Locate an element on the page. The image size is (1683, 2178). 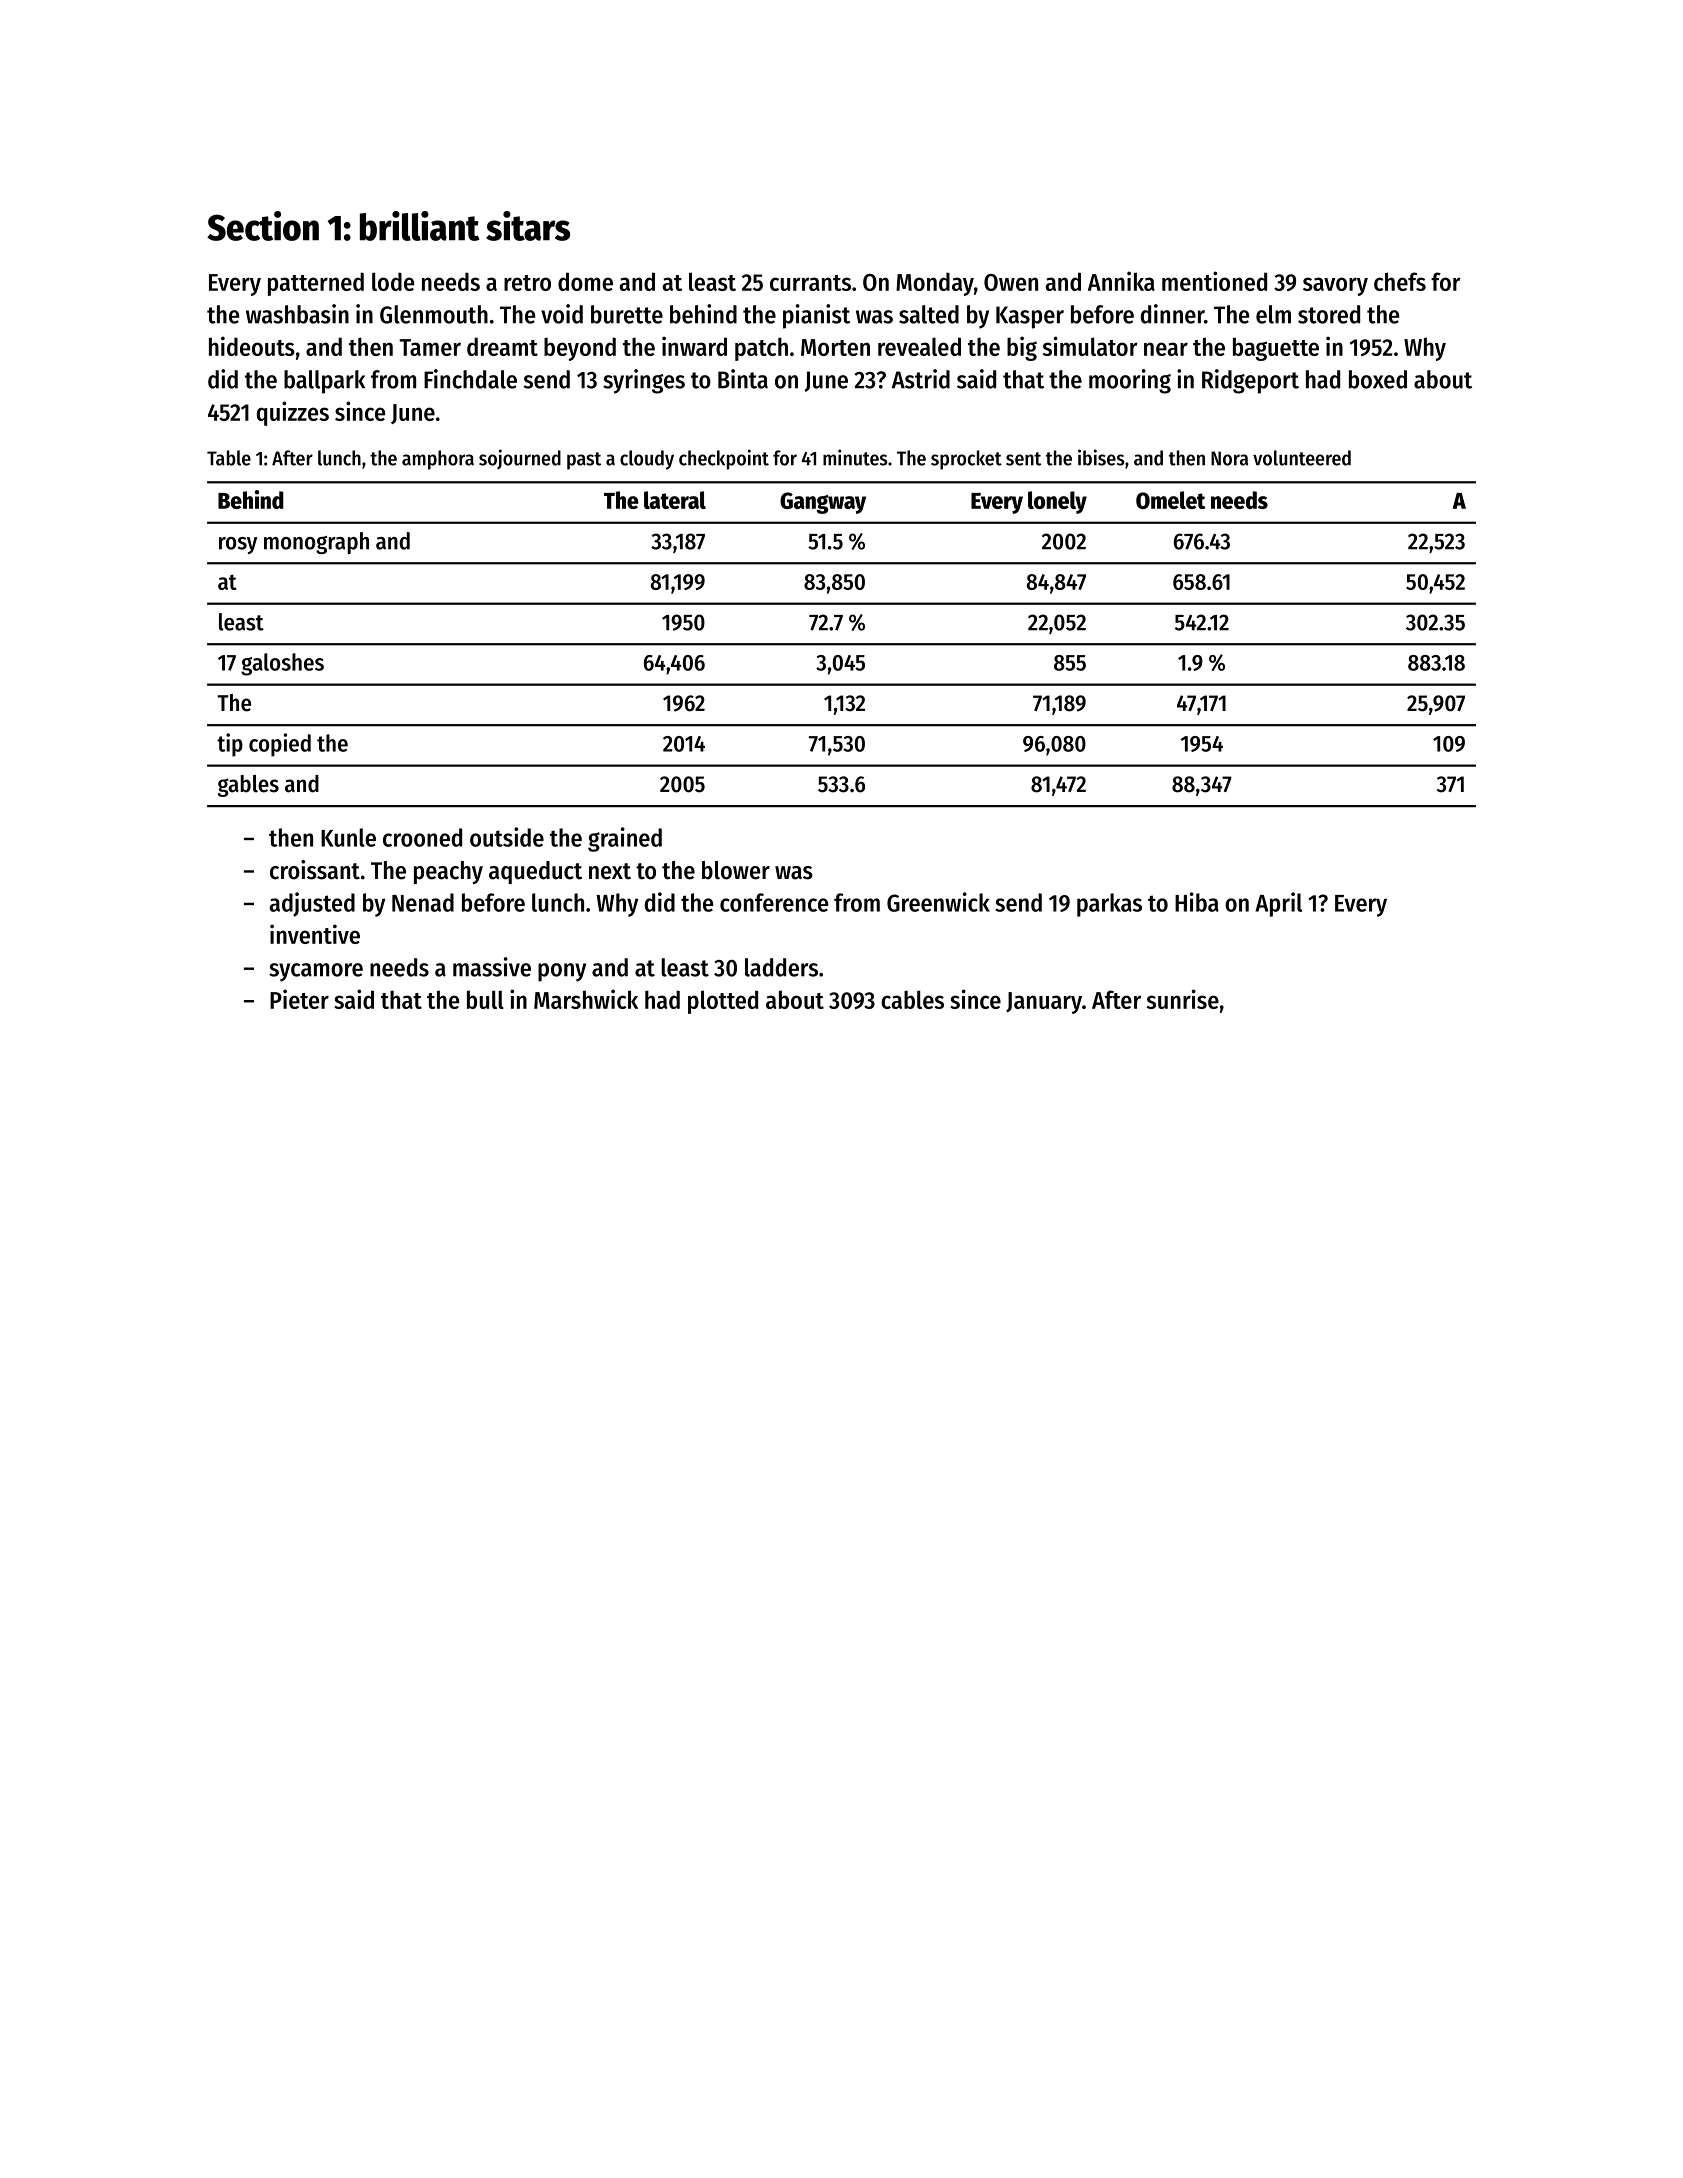
galoshes is located at coordinates (282, 664).
